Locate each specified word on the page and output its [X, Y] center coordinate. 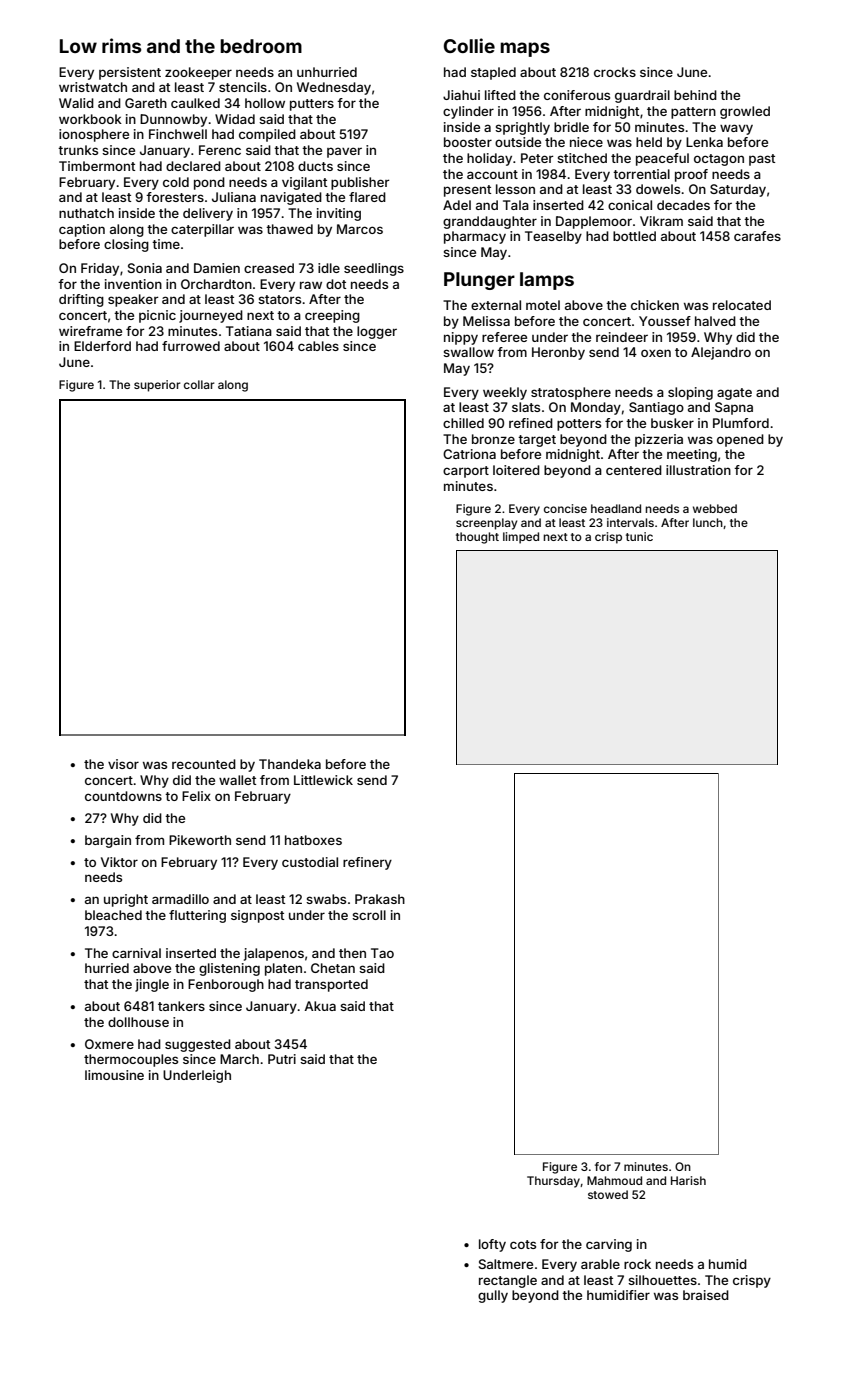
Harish [688, 1180]
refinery [367, 863]
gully [493, 1296]
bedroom [261, 46]
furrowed [191, 346]
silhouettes [662, 1280]
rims [122, 45]
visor [123, 764]
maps [525, 49]
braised [706, 1295]
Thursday [553, 1182]
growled [745, 112]
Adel [457, 205]
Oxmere [109, 1044]
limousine [114, 1075]
